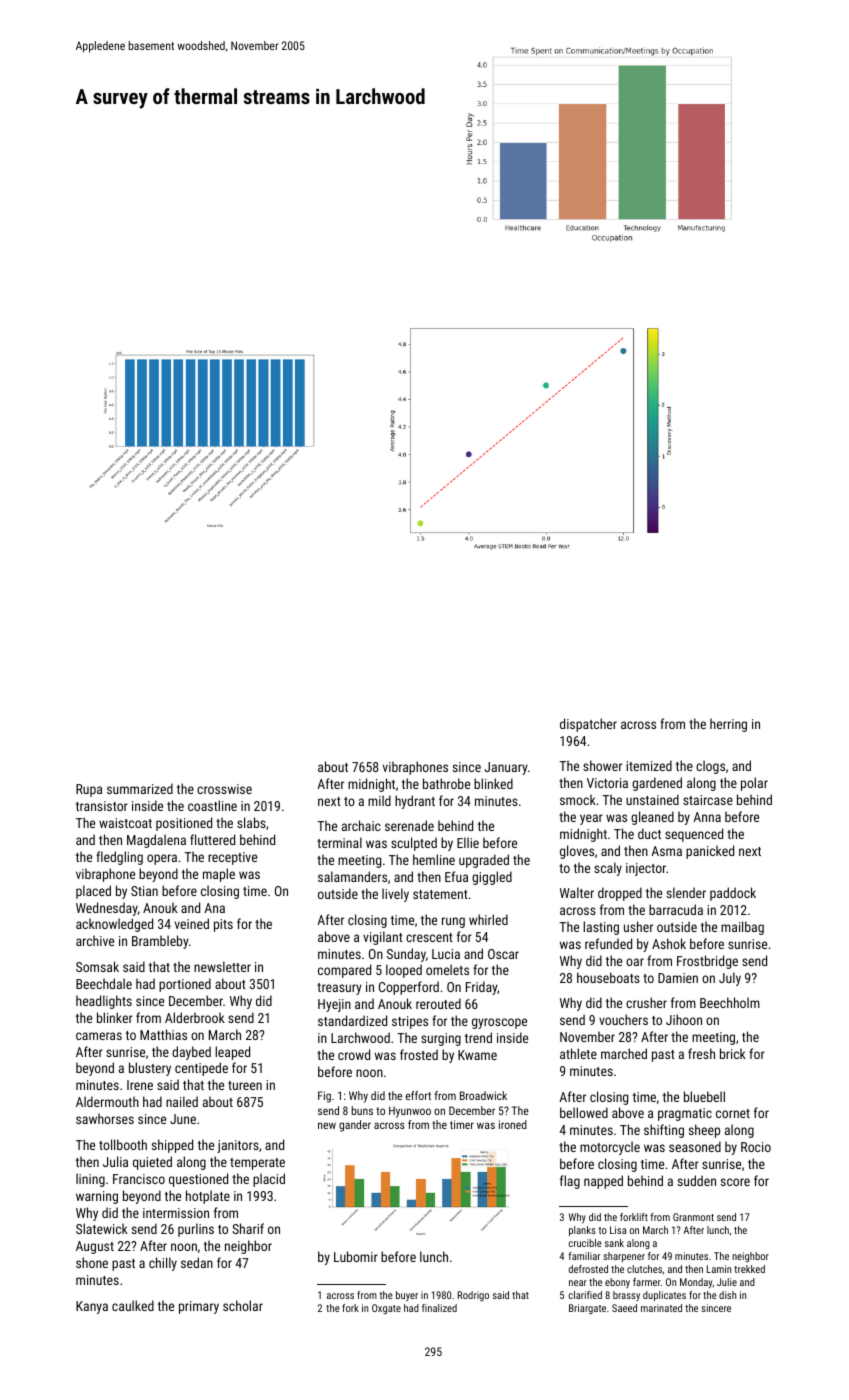  What do you see at coordinates (618, 1230) in the screenshot?
I see `Lisa` at bounding box center [618, 1230].
